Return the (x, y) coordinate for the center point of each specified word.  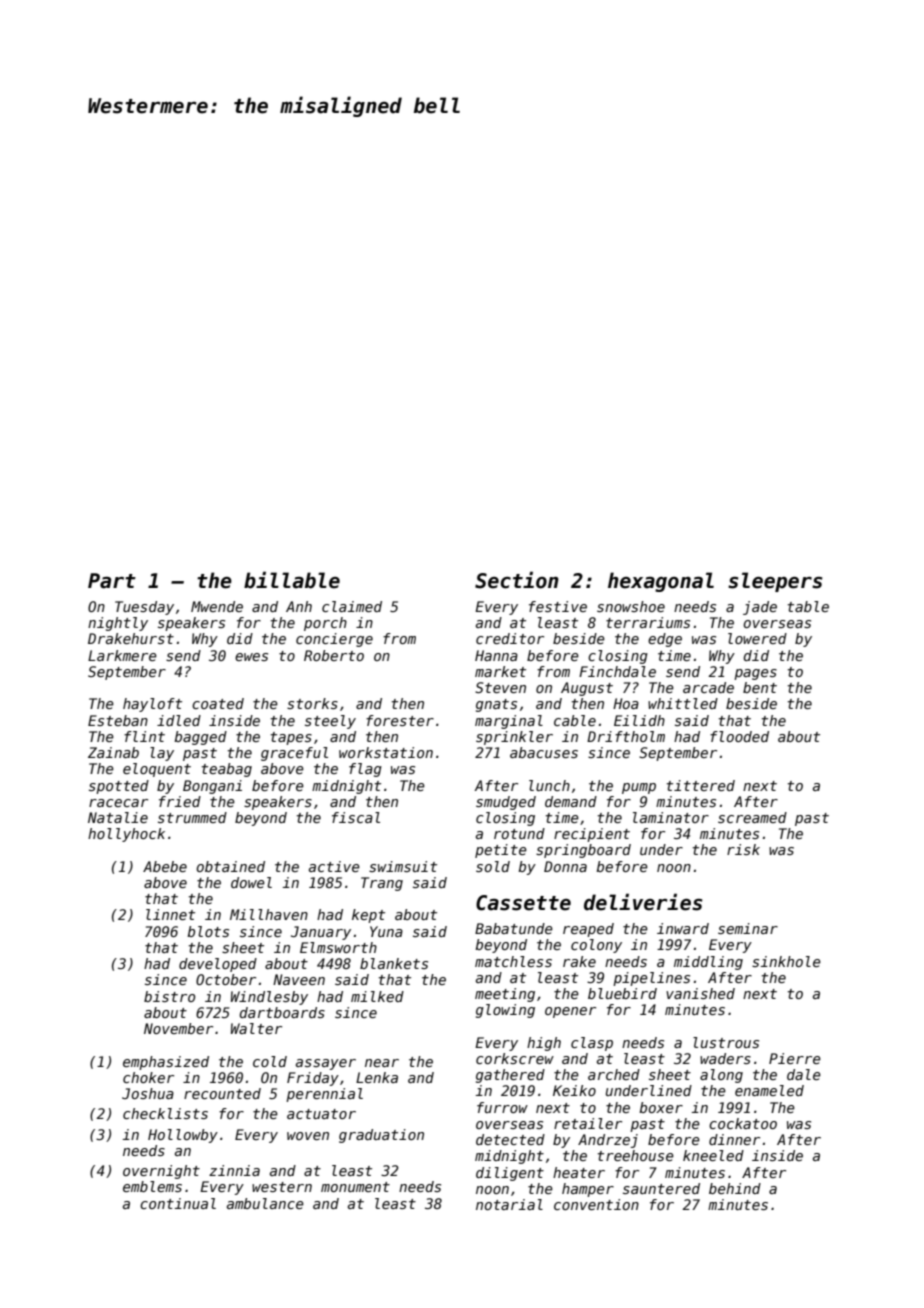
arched (614, 1074)
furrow (502, 1107)
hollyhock (126, 835)
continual (178, 1203)
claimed (352, 606)
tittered (701, 785)
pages (755, 674)
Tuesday (144, 608)
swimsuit (403, 866)
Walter (256, 1028)
